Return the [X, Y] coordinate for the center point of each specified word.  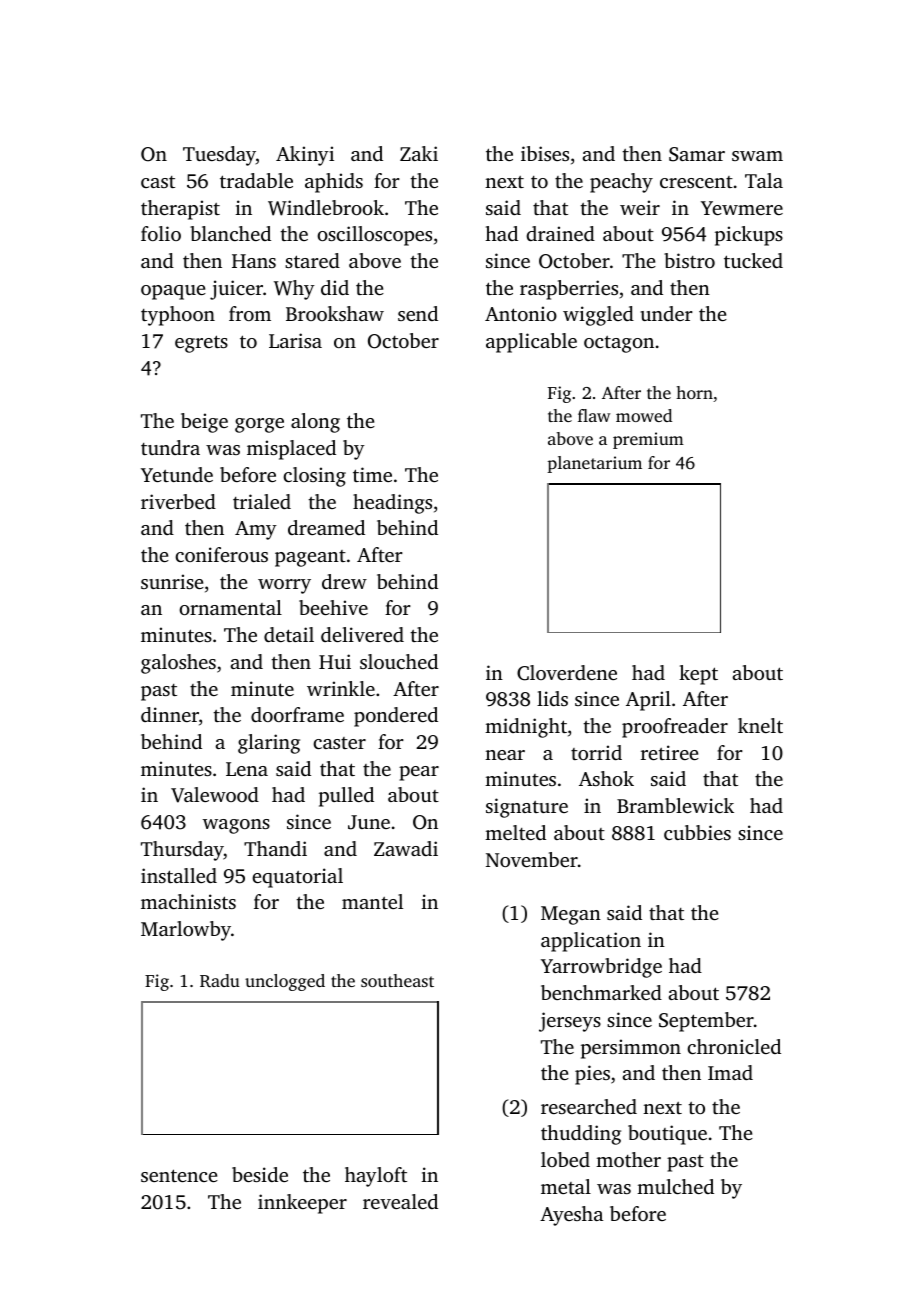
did [335, 287]
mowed [644, 415]
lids [552, 698]
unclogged [285, 982]
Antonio [521, 313]
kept [698, 675]
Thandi [275, 848]
